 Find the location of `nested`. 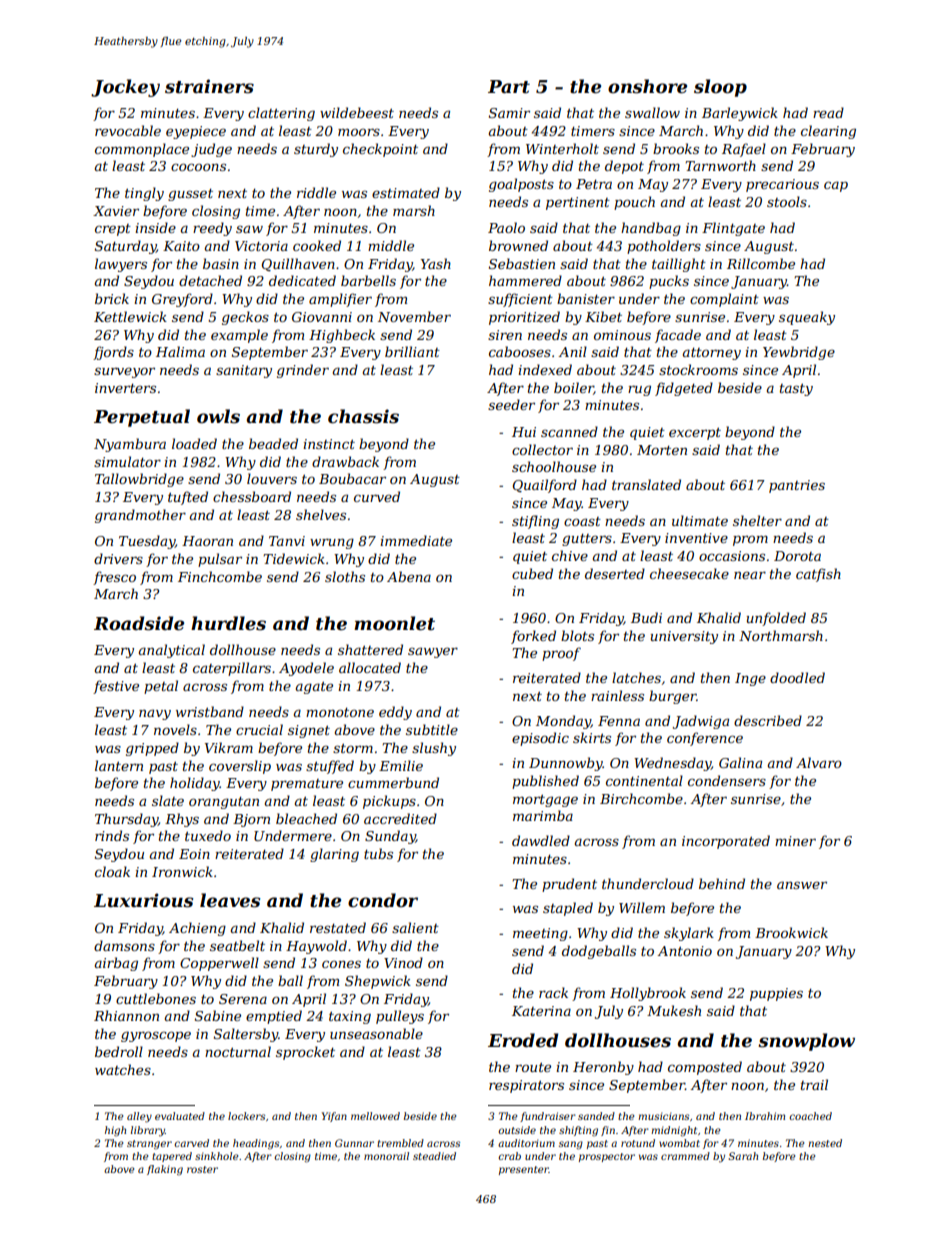

nested is located at coordinates (825, 1143).
